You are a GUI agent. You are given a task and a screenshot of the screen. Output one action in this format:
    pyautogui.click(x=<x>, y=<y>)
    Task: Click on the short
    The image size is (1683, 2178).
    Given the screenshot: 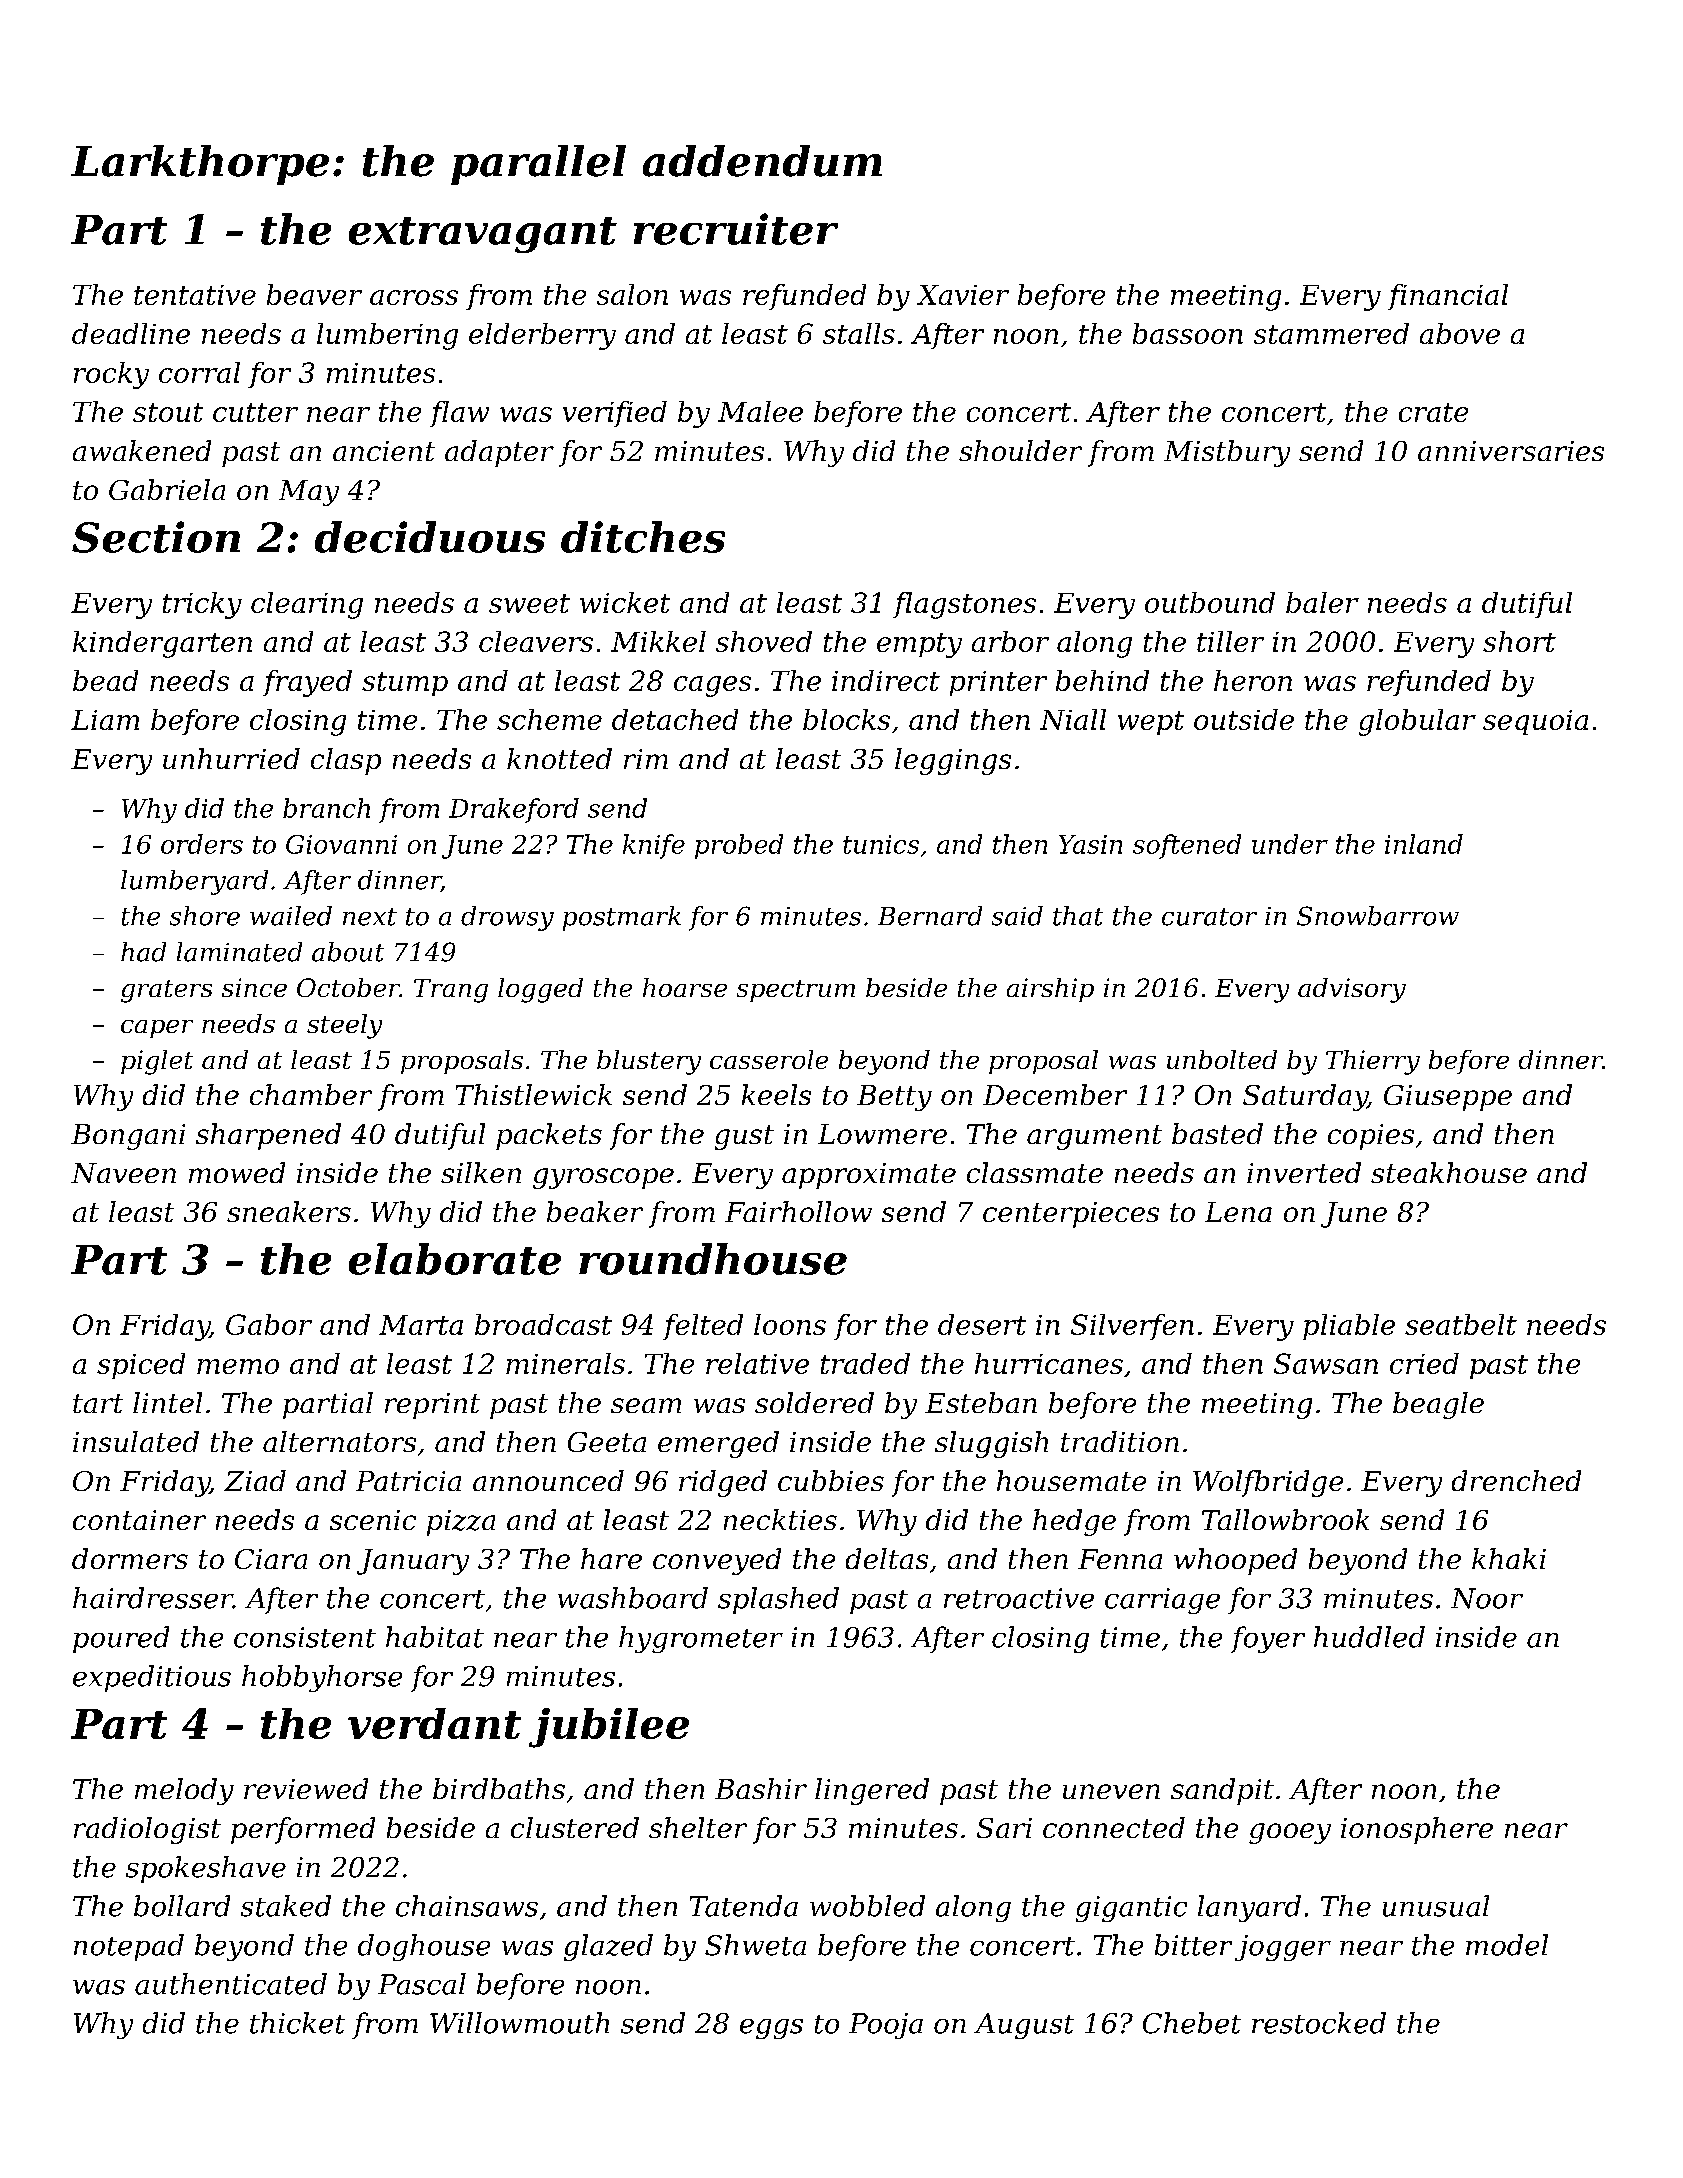 What is the action you would take?
    pyautogui.click(x=1519, y=641)
